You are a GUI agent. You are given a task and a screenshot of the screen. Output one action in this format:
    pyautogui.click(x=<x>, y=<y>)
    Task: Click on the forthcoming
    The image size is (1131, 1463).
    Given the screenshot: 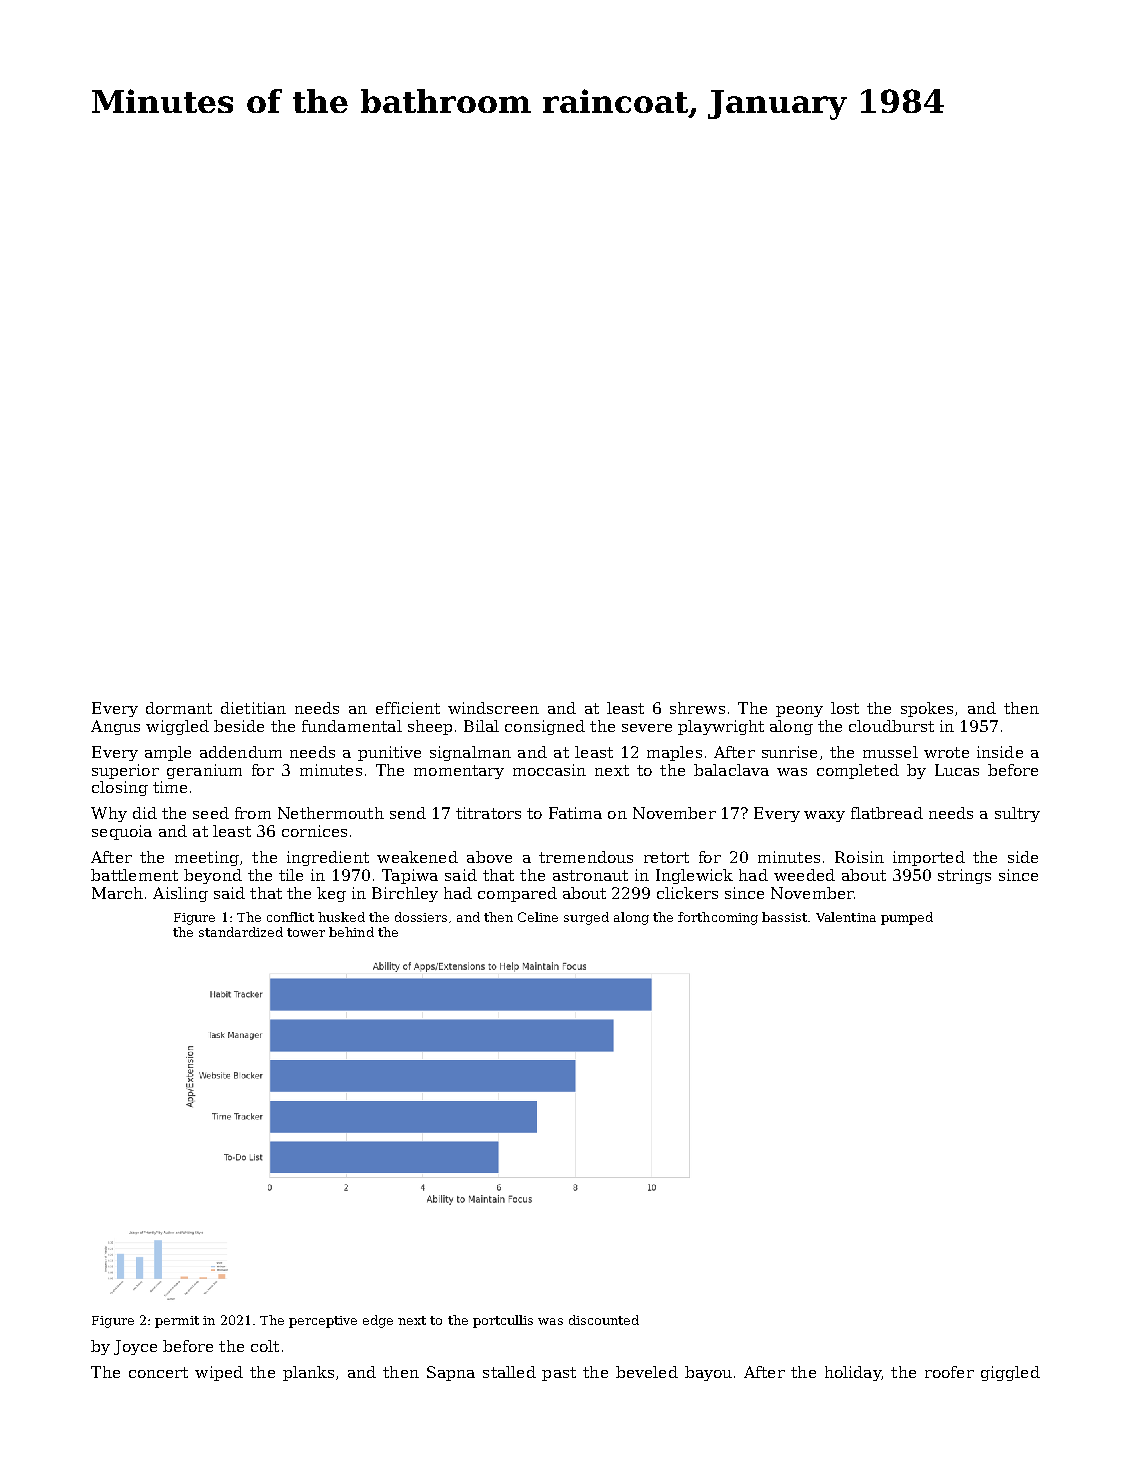 What is the action you would take?
    pyautogui.click(x=718, y=918)
